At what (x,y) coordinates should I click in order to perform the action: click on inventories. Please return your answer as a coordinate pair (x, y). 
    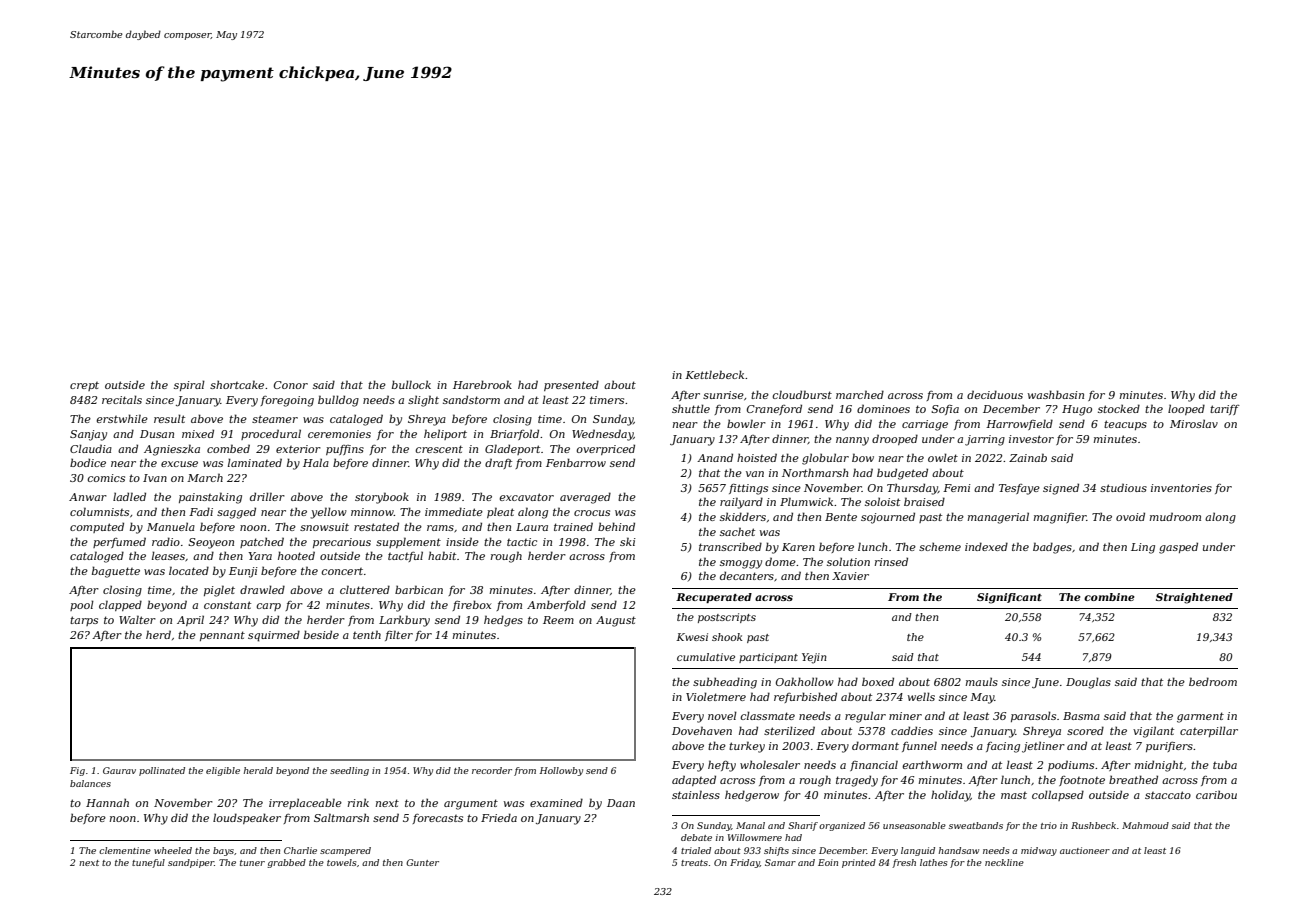
    Looking at the image, I should click on (1181, 488).
